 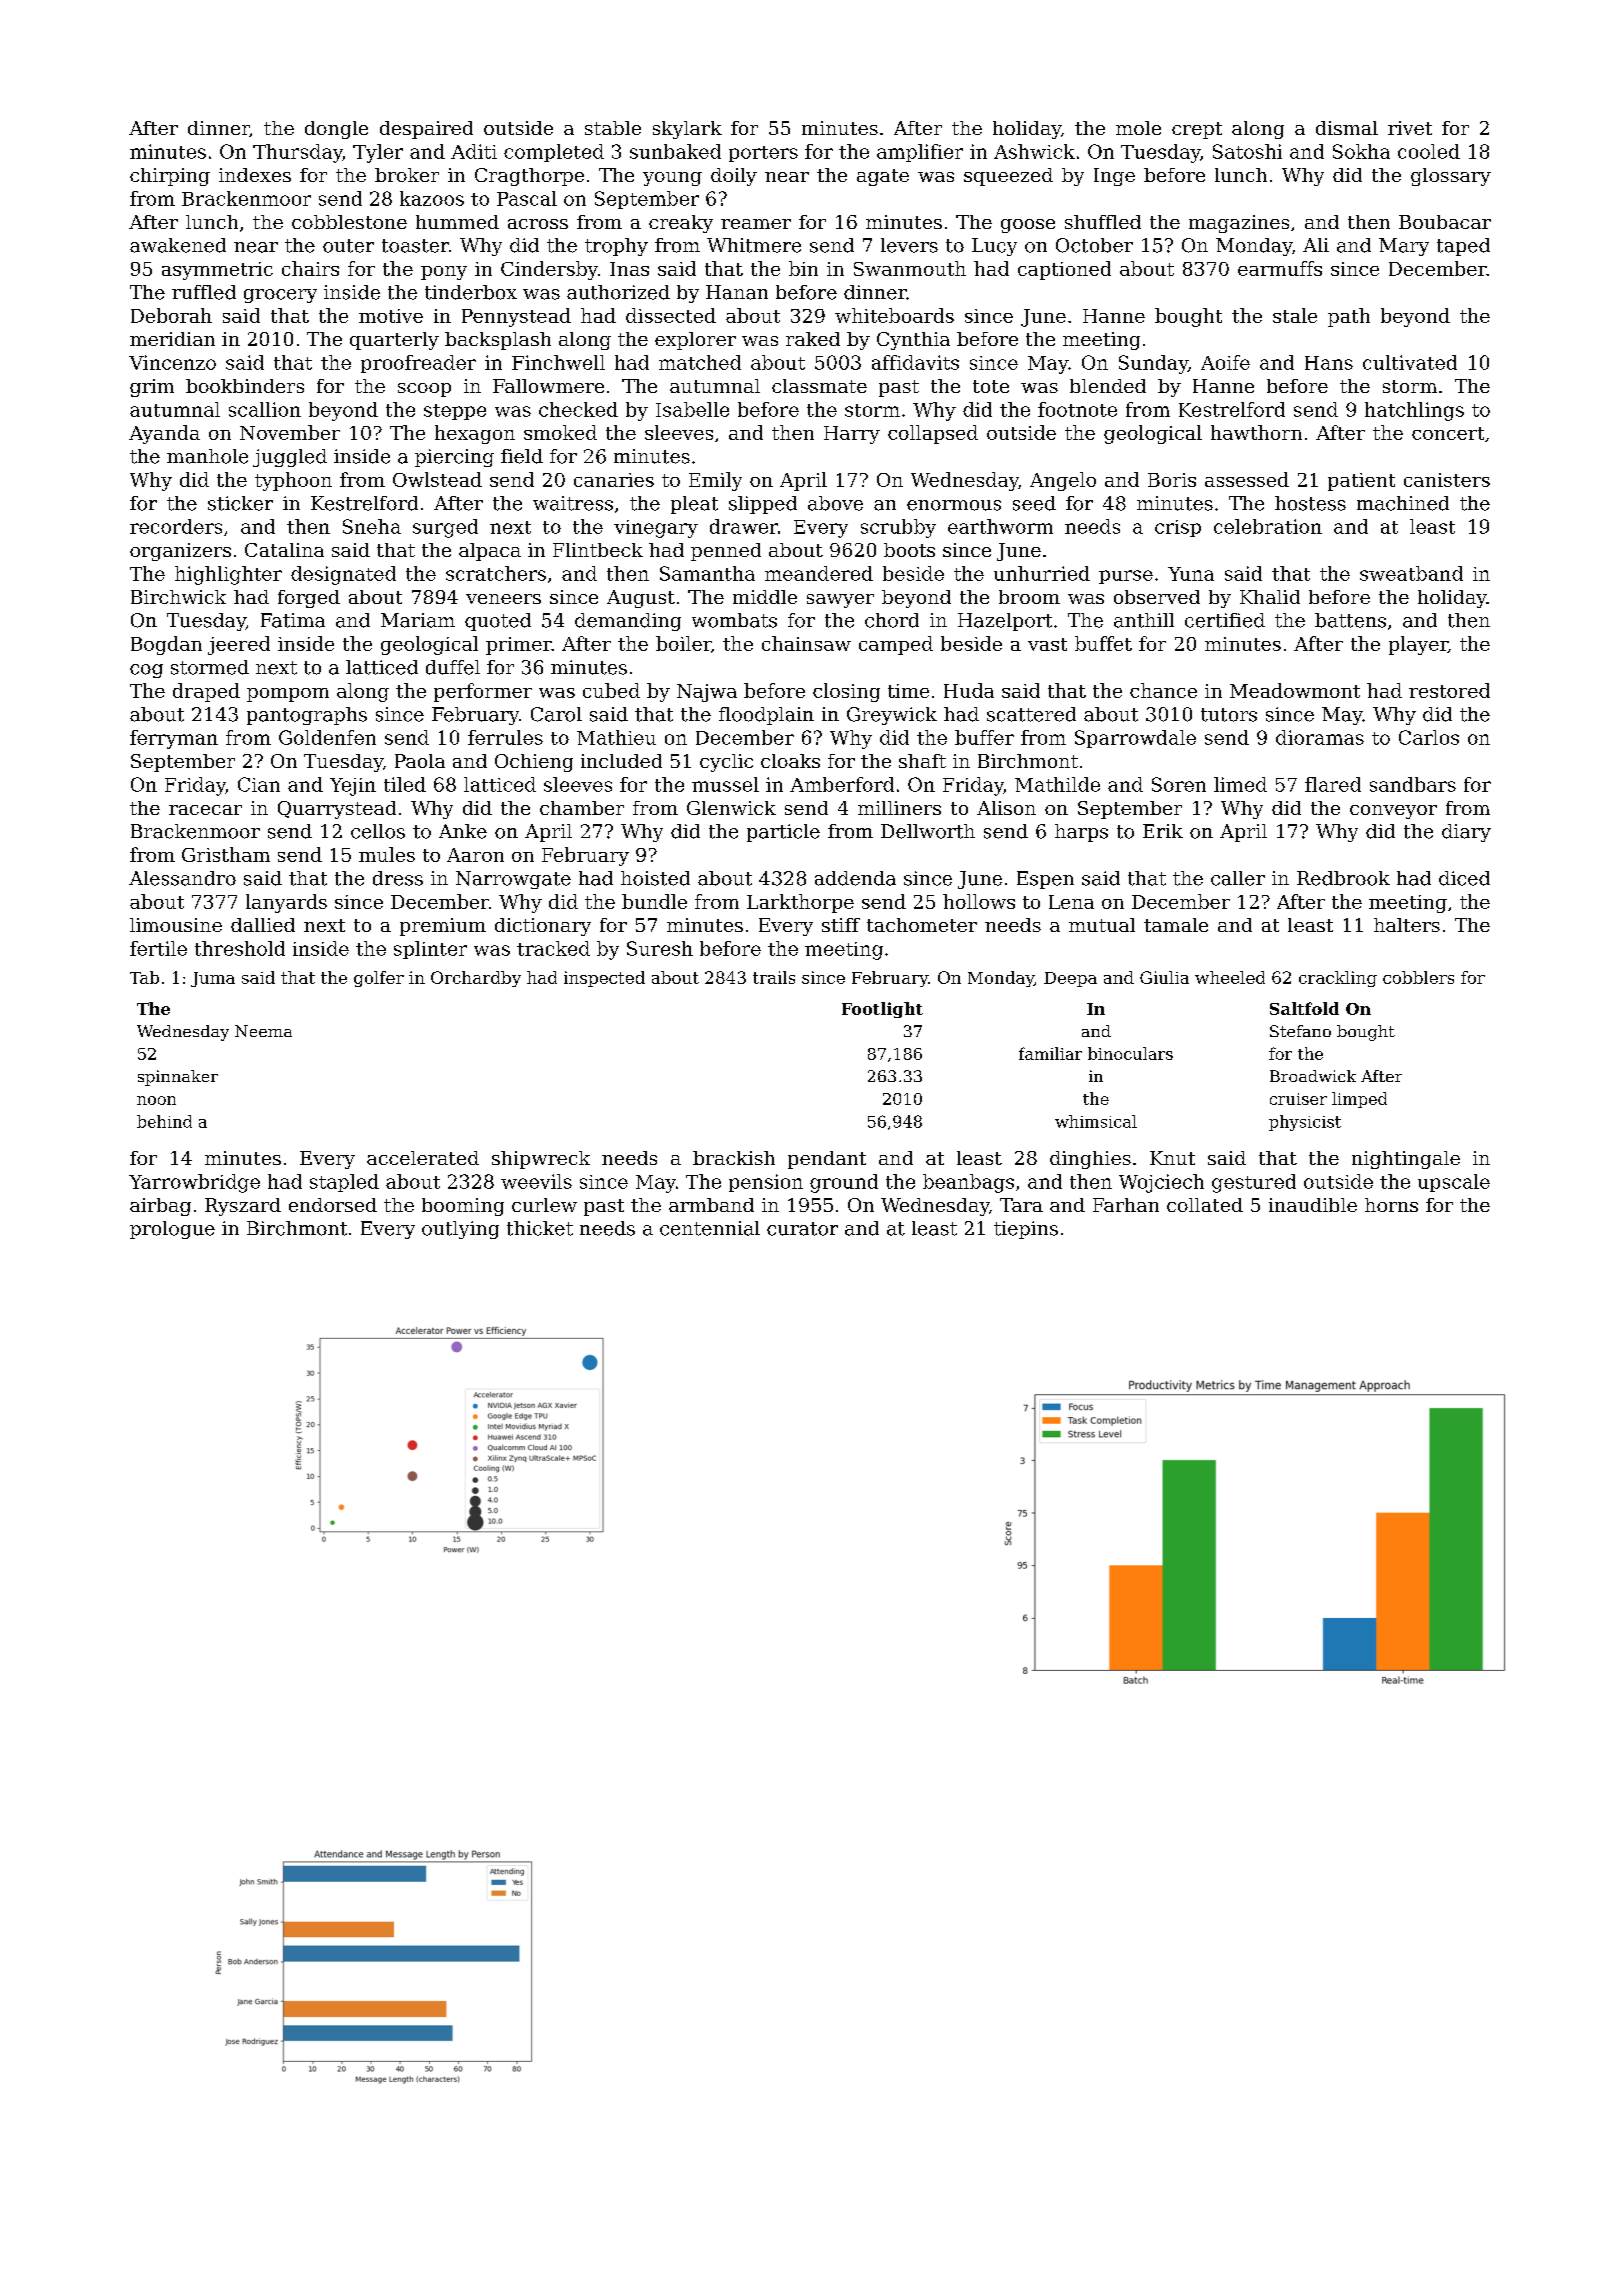 I want to click on diary, so click(x=1466, y=833).
